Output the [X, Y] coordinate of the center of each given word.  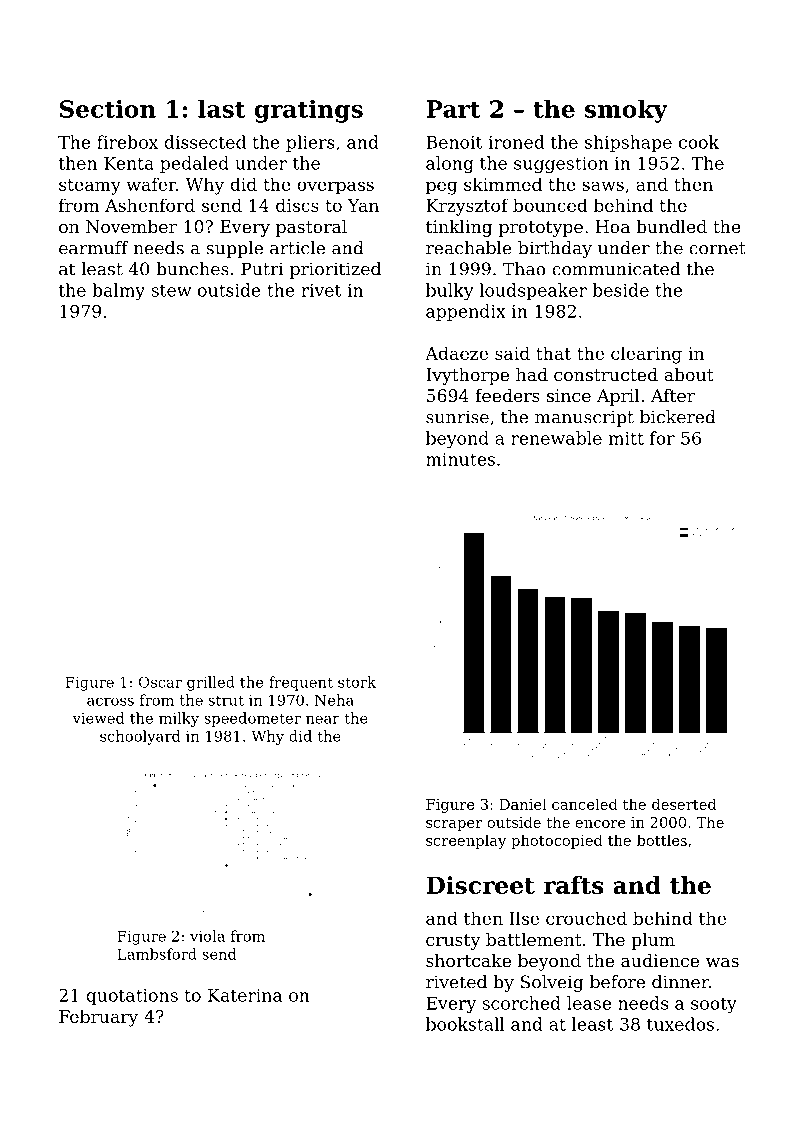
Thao [524, 269]
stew [171, 290]
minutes [460, 459]
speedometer [252, 719]
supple [234, 249]
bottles [662, 840]
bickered [678, 417]
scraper [454, 825]
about [689, 374]
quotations [132, 997]
